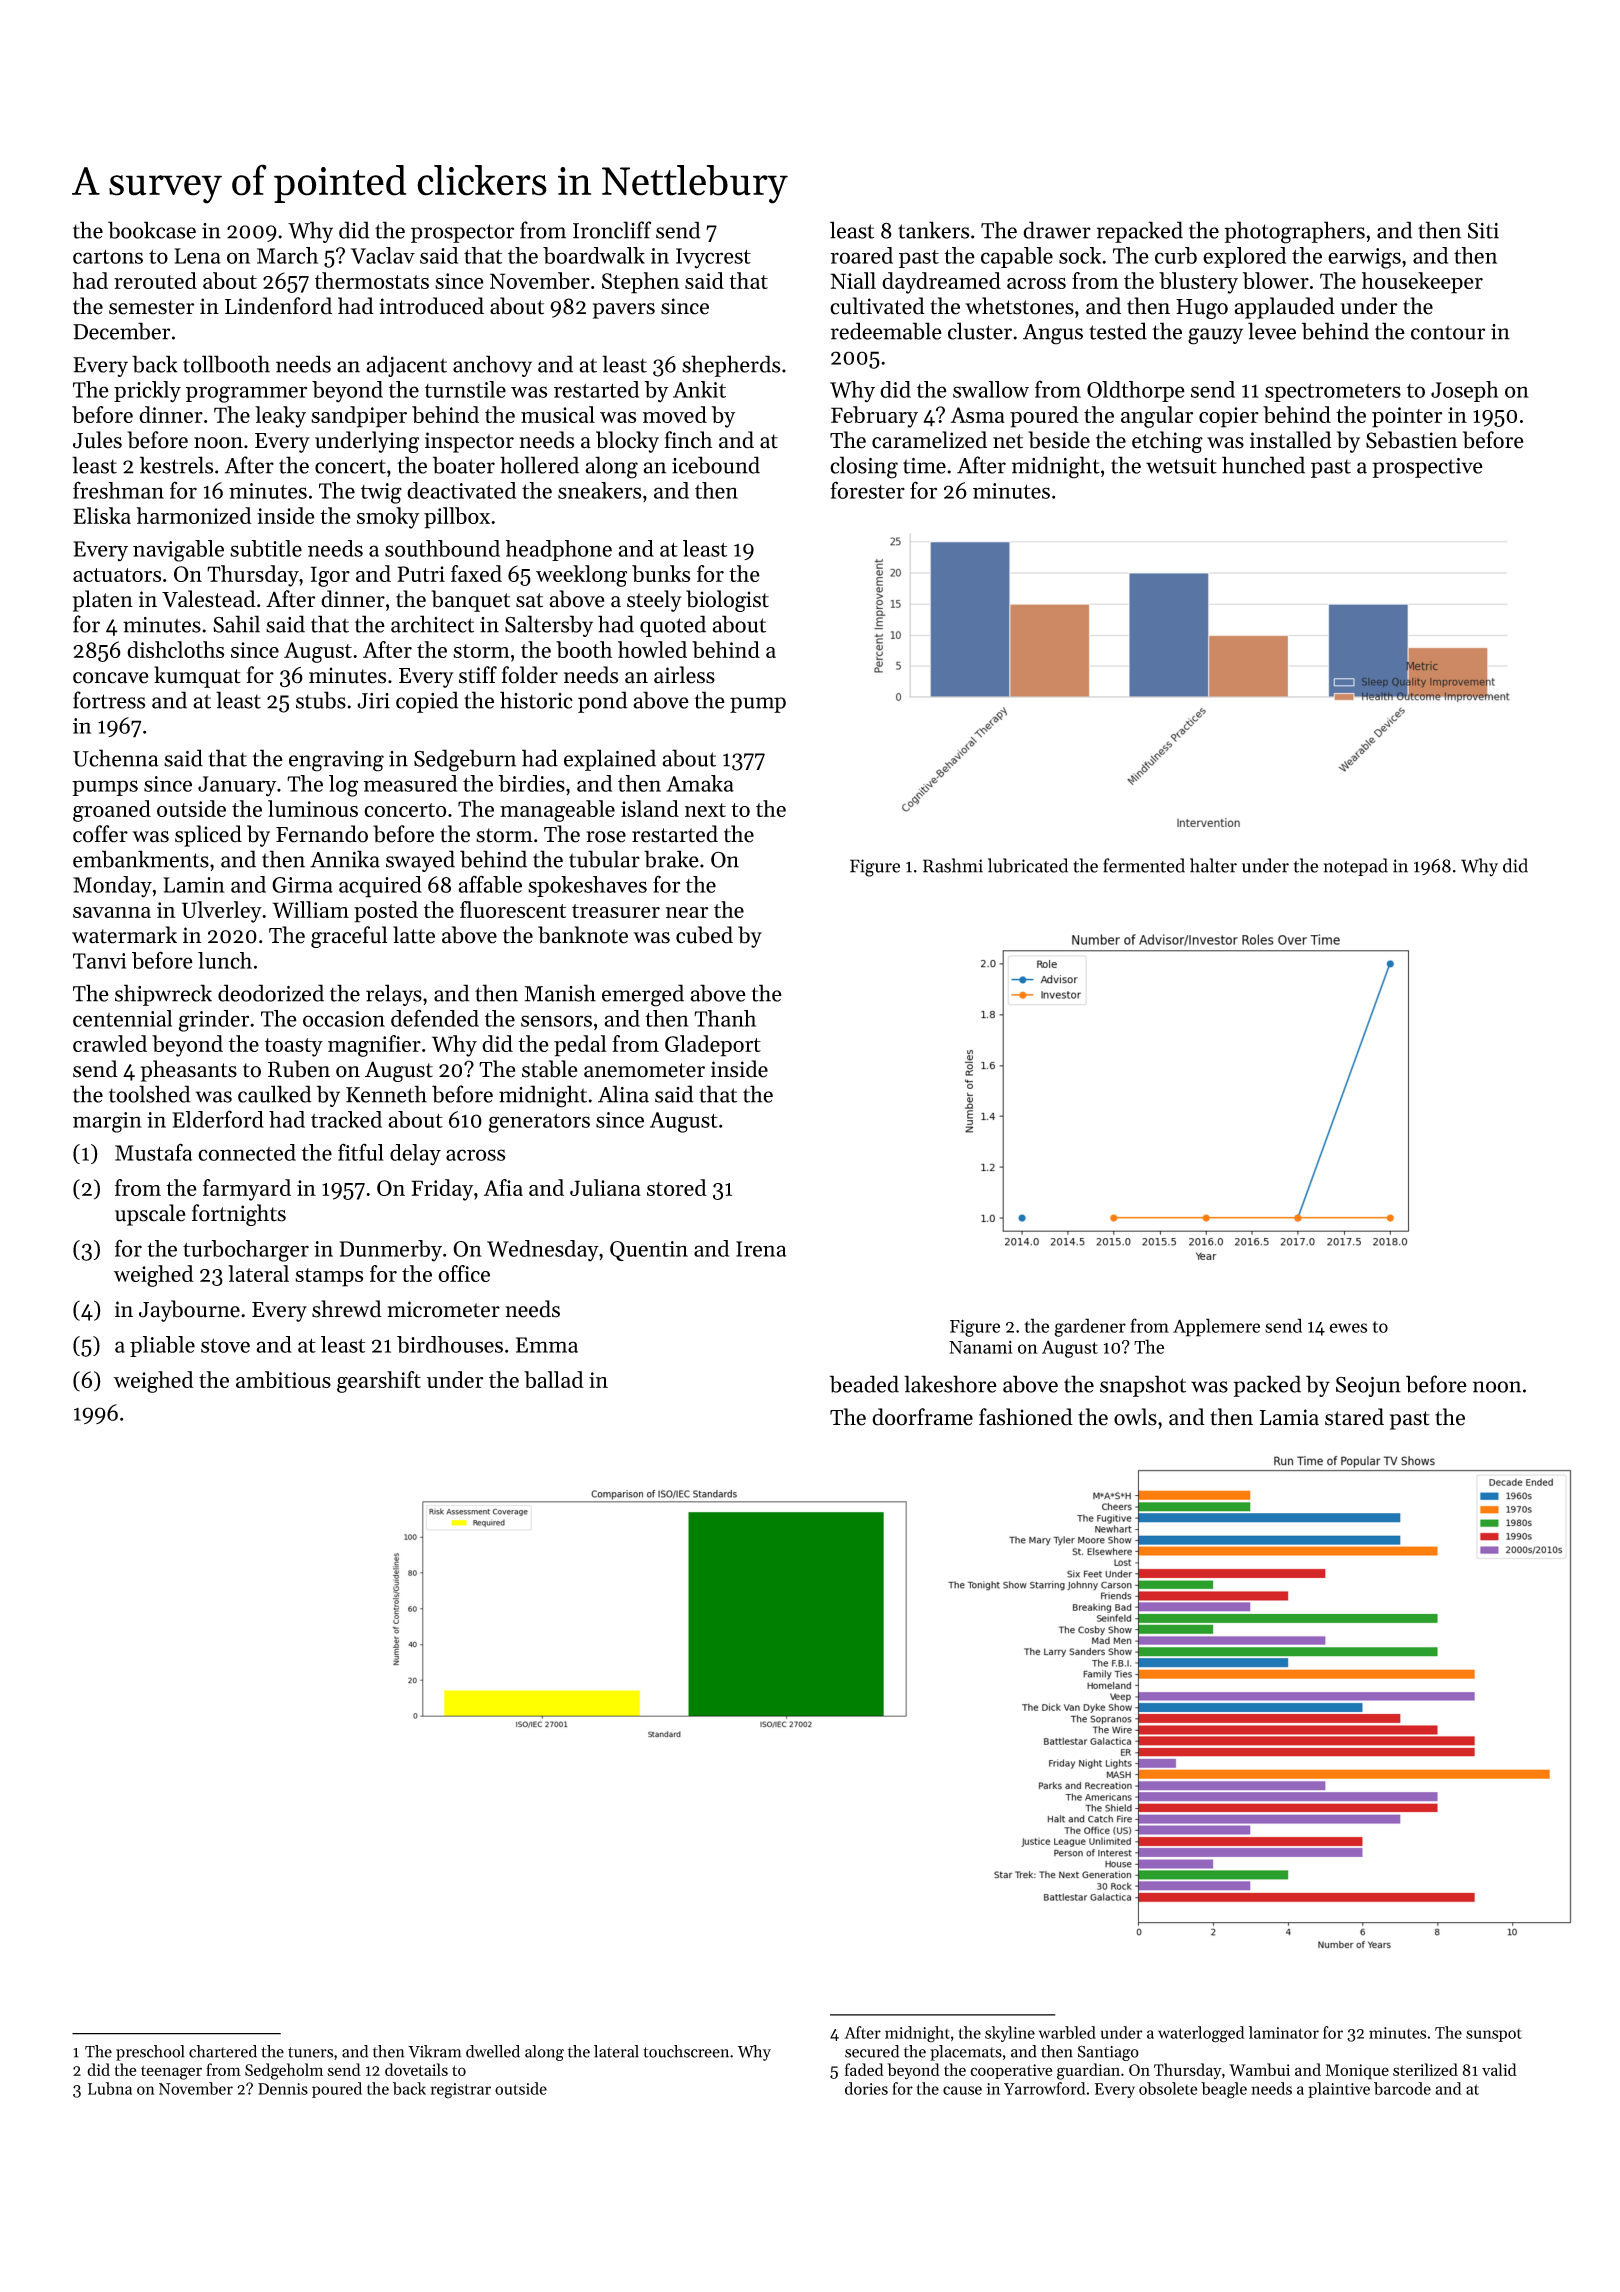  I want to click on owls, so click(1135, 1417).
